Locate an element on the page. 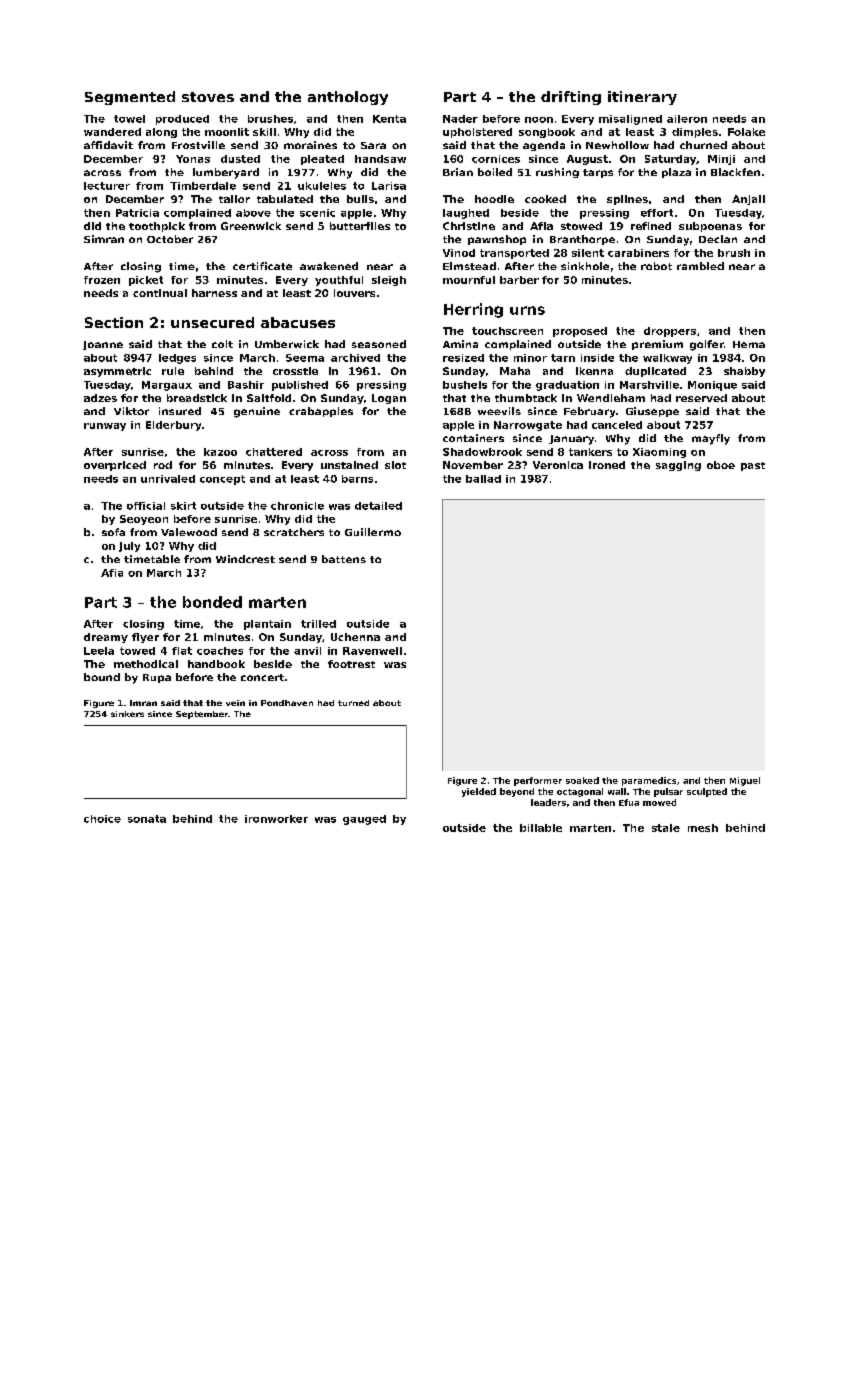 This document has height=1400, width=849. mesh is located at coordinates (703, 828).
